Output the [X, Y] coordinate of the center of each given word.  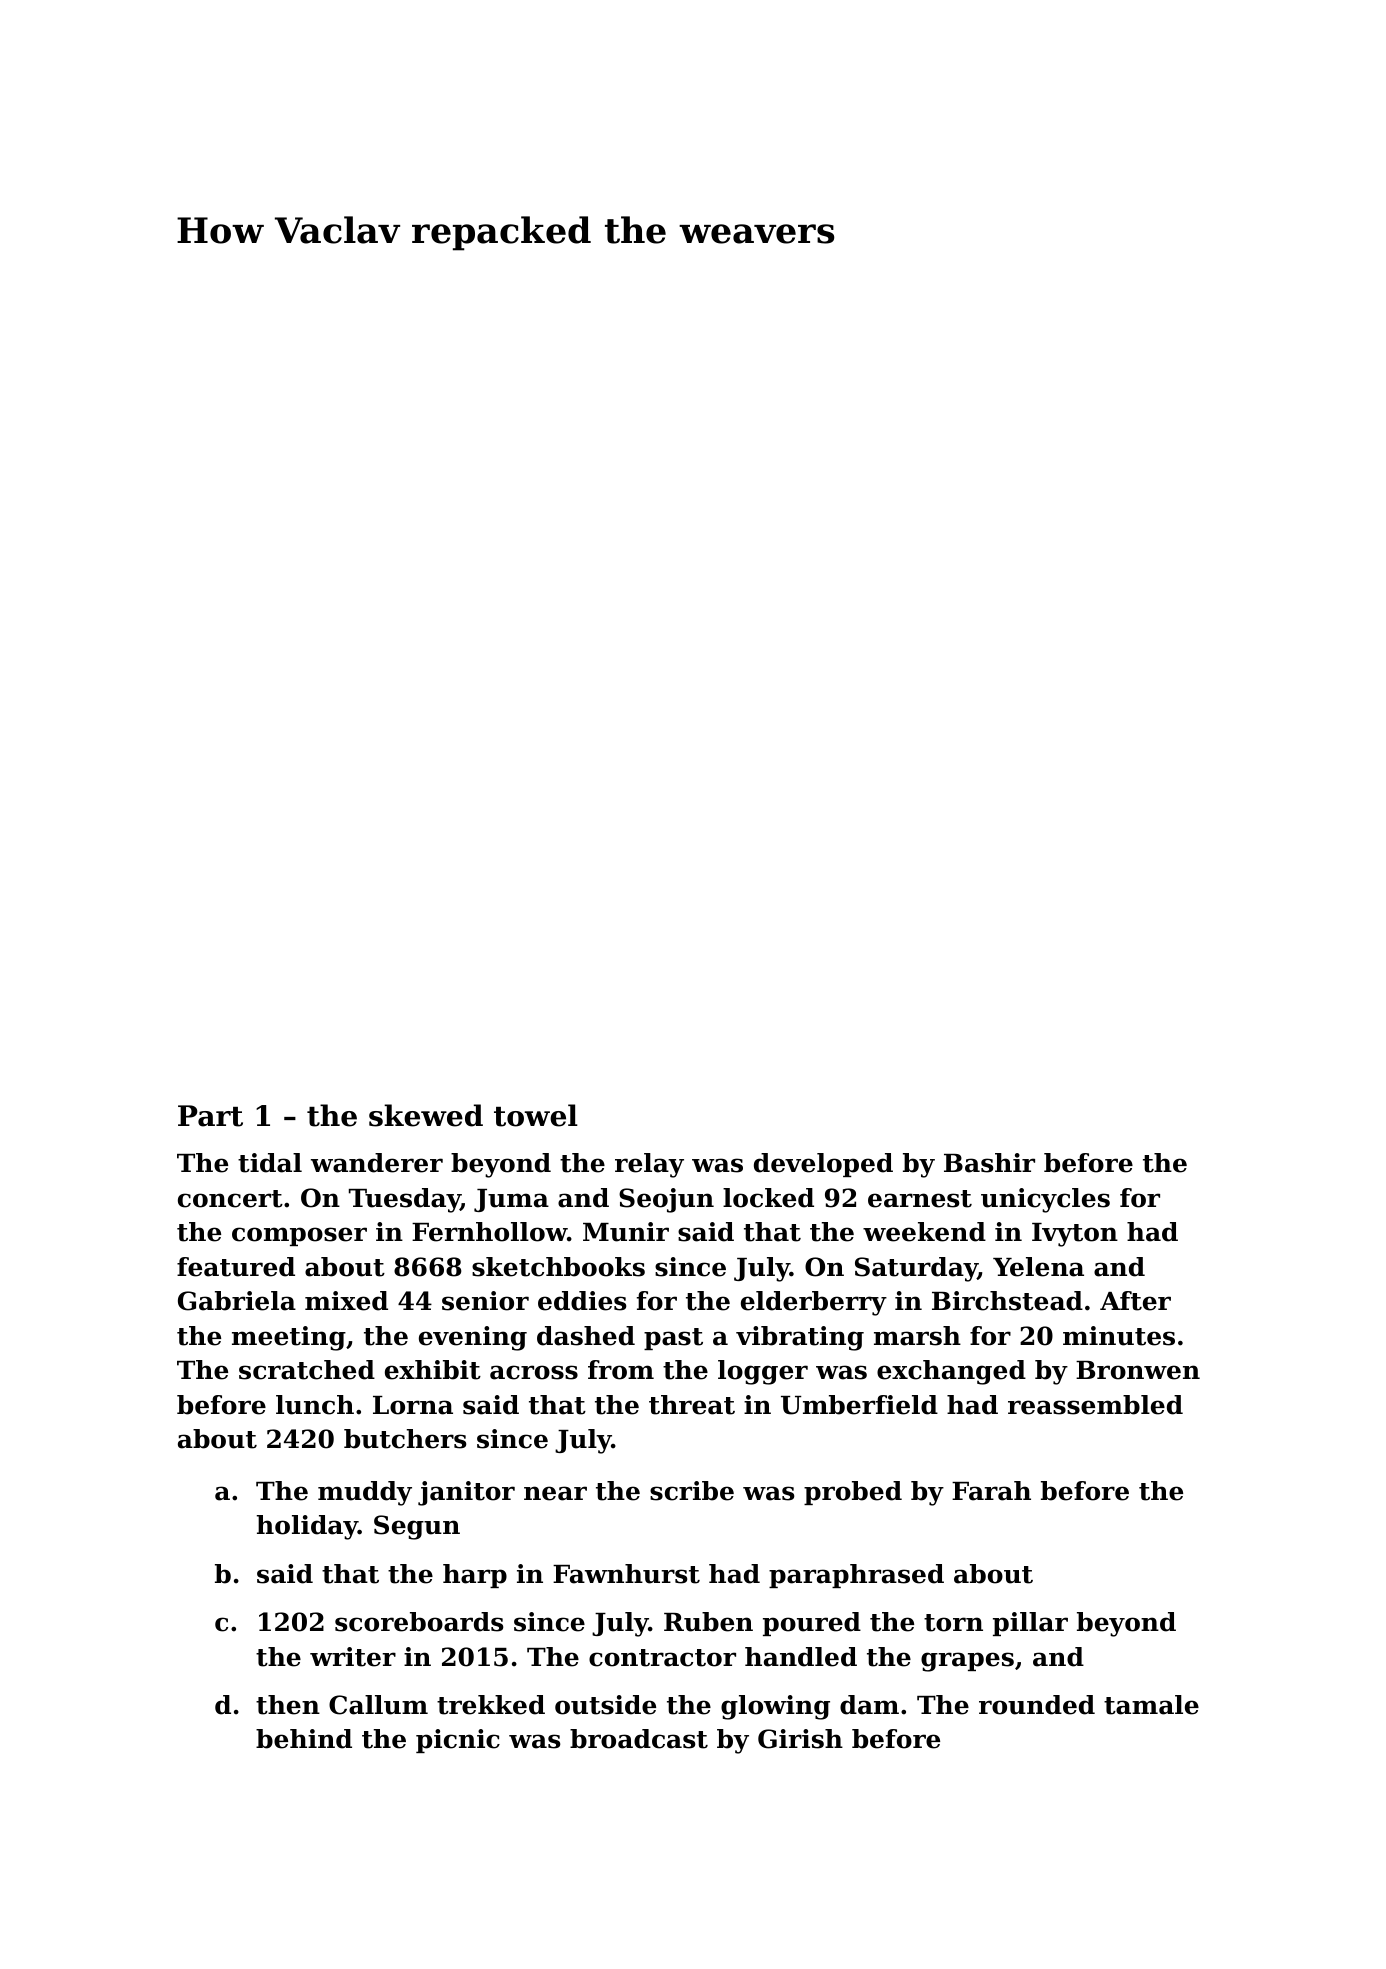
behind [304, 1739]
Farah [991, 1491]
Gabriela [237, 1301]
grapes [967, 1662]
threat [692, 1405]
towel [536, 1115]
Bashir [989, 1163]
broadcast [639, 1739]
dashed [586, 1336]
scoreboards [419, 1622]
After [1135, 1301]
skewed [426, 1115]
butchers [405, 1439]
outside [605, 1705]
